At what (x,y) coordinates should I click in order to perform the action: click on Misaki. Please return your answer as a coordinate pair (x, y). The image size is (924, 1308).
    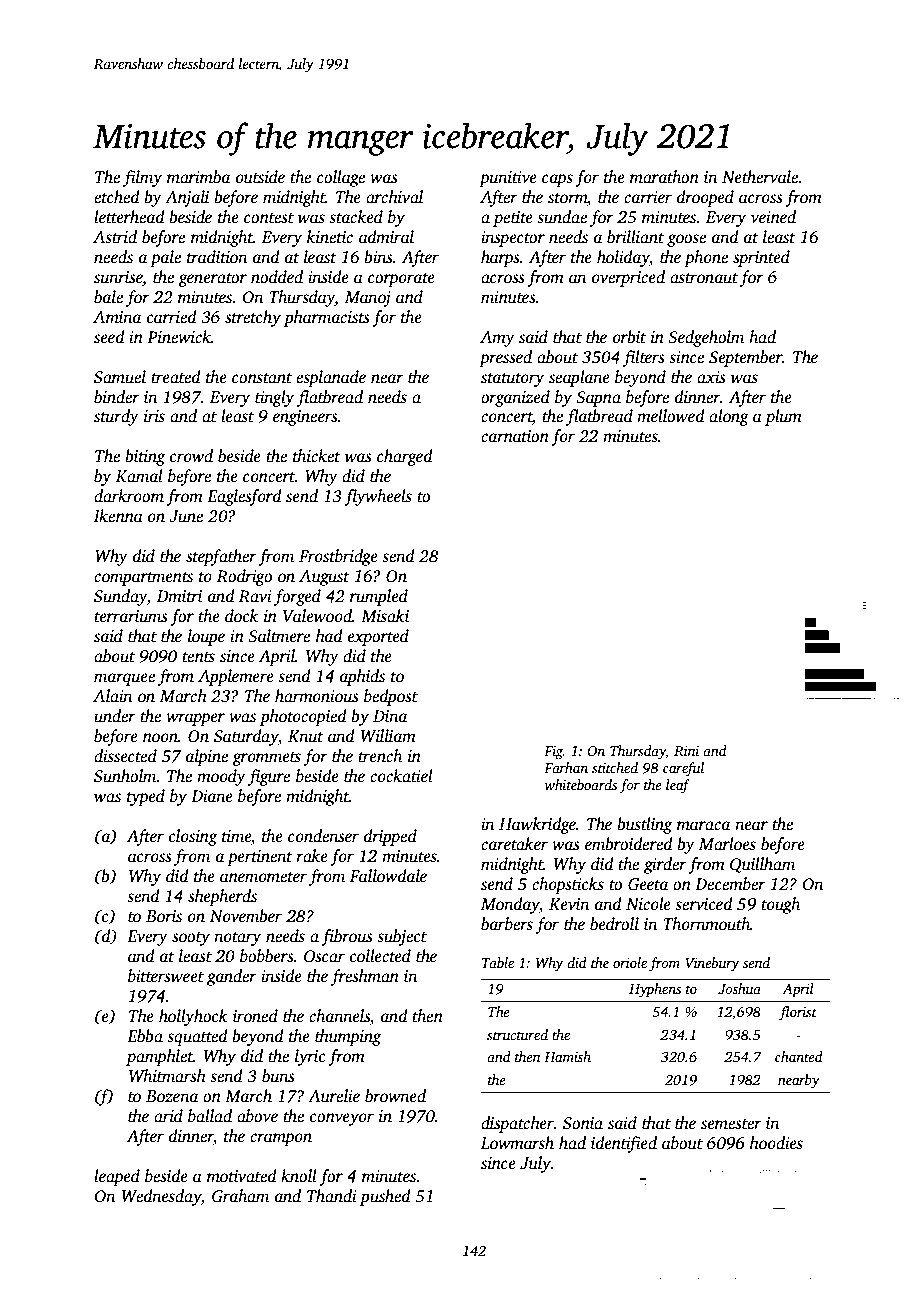
    Looking at the image, I should click on (385, 616).
